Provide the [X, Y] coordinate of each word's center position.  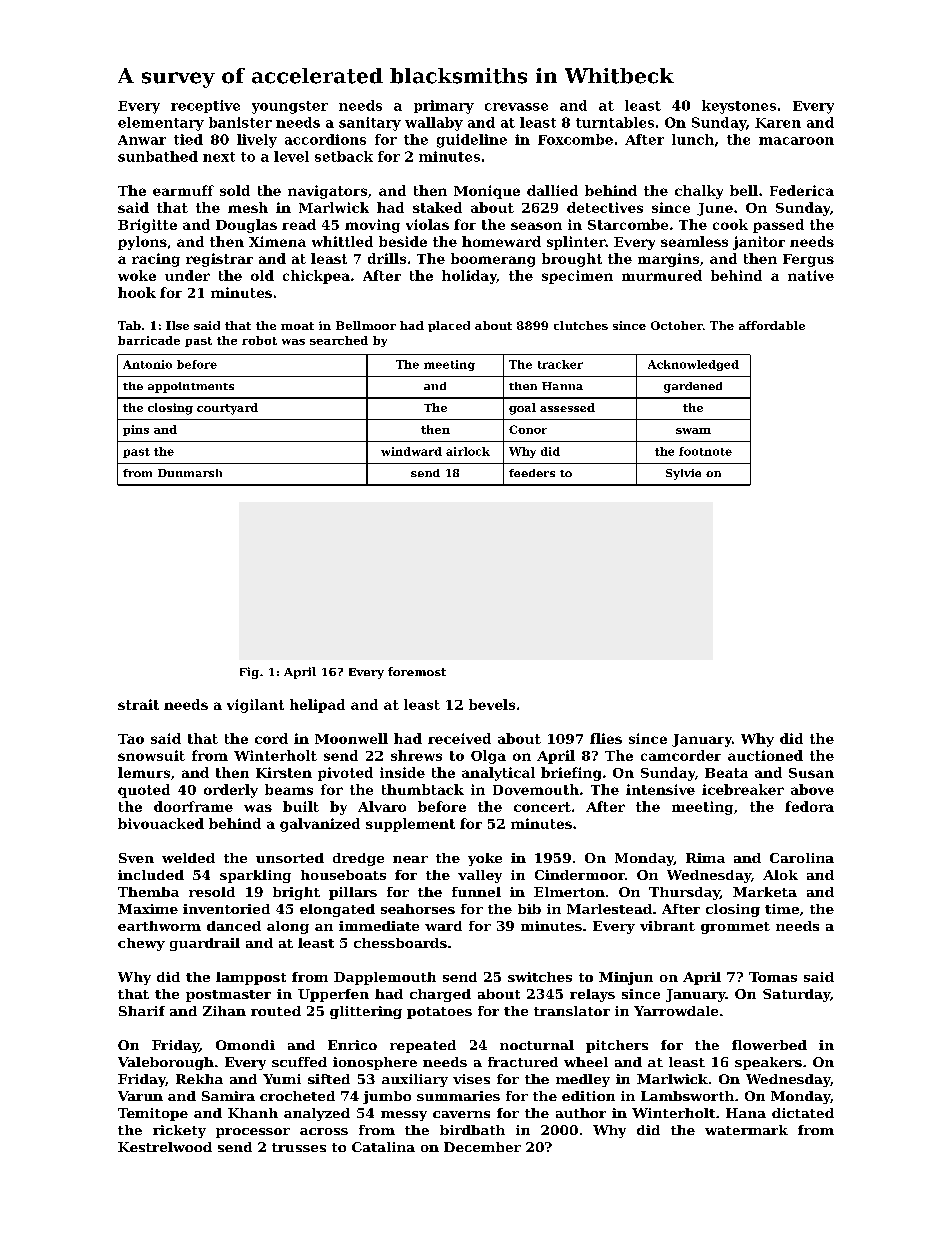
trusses [299, 1147]
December [482, 1147]
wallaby [434, 124]
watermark [746, 1130]
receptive [205, 106]
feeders [532, 473]
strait [138, 704]
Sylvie [683, 474]
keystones [739, 107]
